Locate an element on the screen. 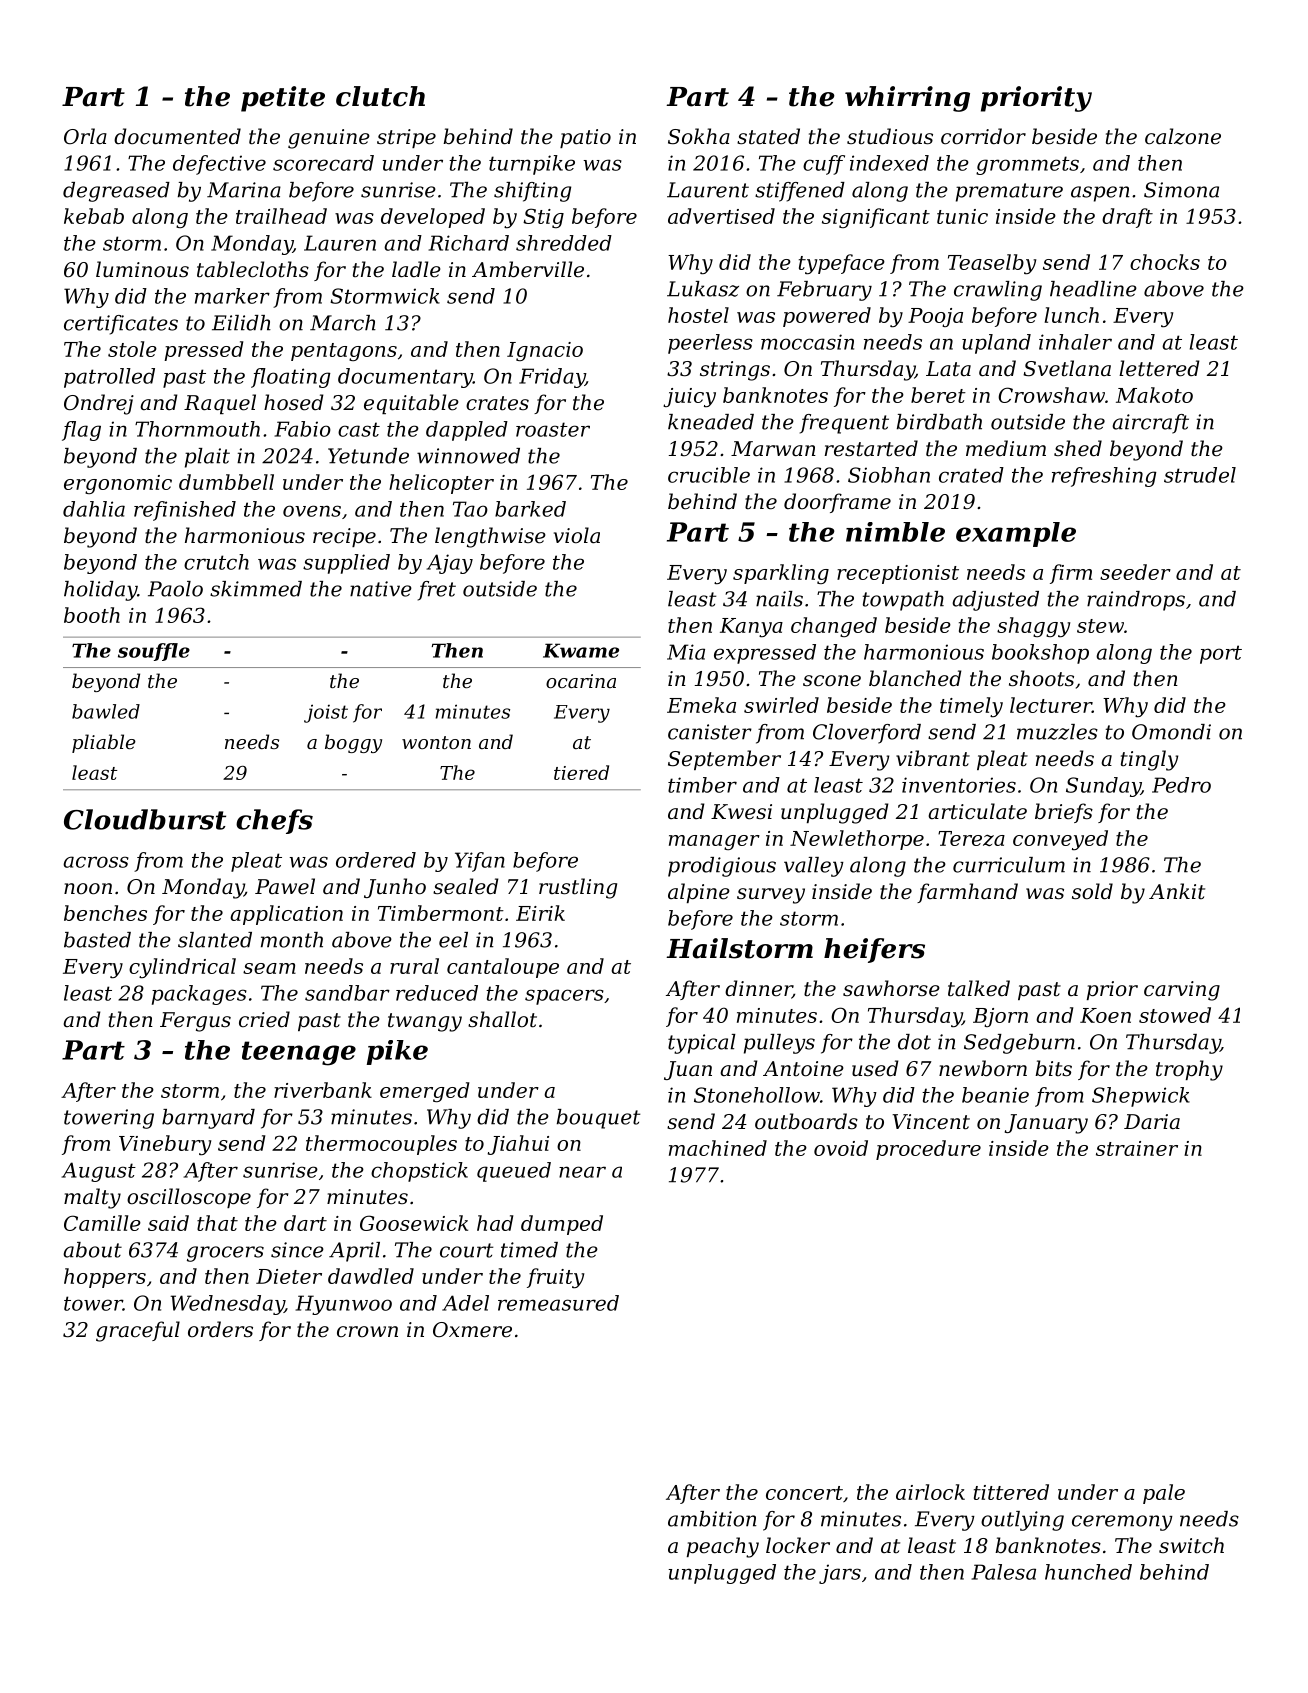  Cloudburst is located at coordinates (145, 819).
